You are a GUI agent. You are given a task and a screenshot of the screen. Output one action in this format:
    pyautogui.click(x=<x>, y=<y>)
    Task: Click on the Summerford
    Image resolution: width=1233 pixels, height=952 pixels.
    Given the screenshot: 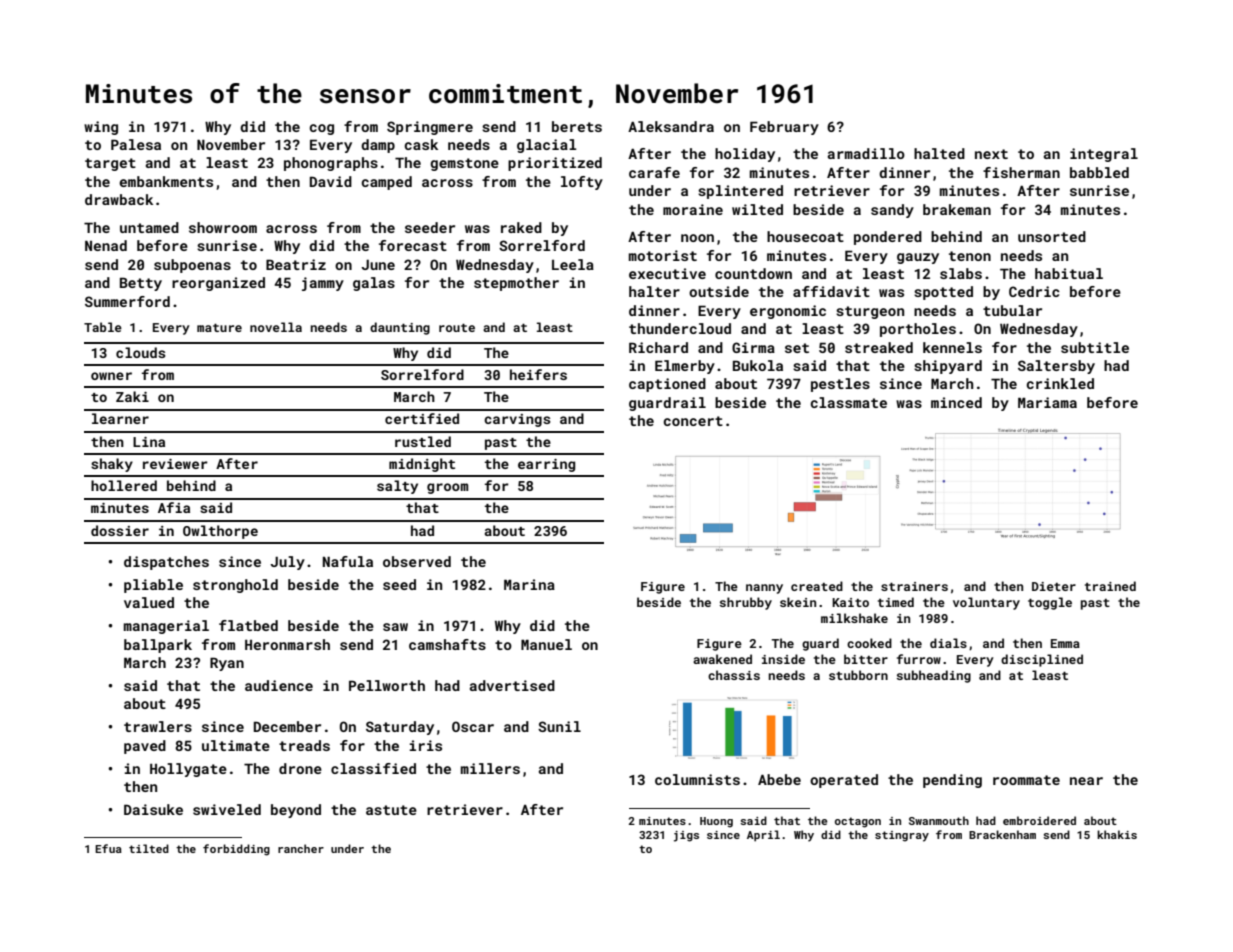 What is the action you would take?
    pyautogui.click(x=127, y=301)
